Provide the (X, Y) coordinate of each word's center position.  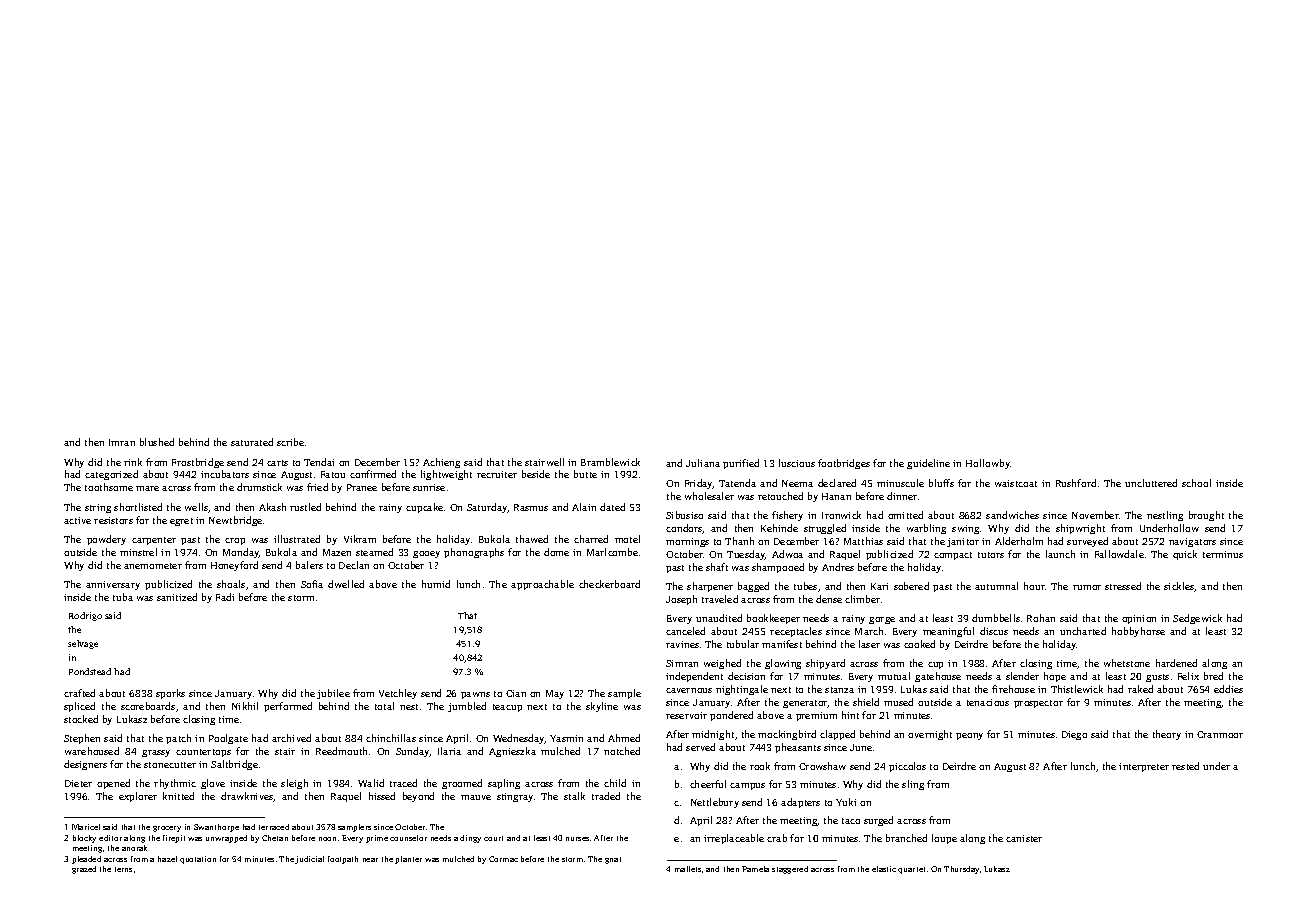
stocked (81, 719)
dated (612, 507)
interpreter (1144, 767)
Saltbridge (234, 765)
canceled (685, 631)
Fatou (333, 474)
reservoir (686, 715)
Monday (241, 553)
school (1196, 483)
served (700, 747)
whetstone (1127, 663)
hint (850, 715)
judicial (309, 860)
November (1095, 515)
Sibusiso (684, 515)
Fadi (225, 597)
